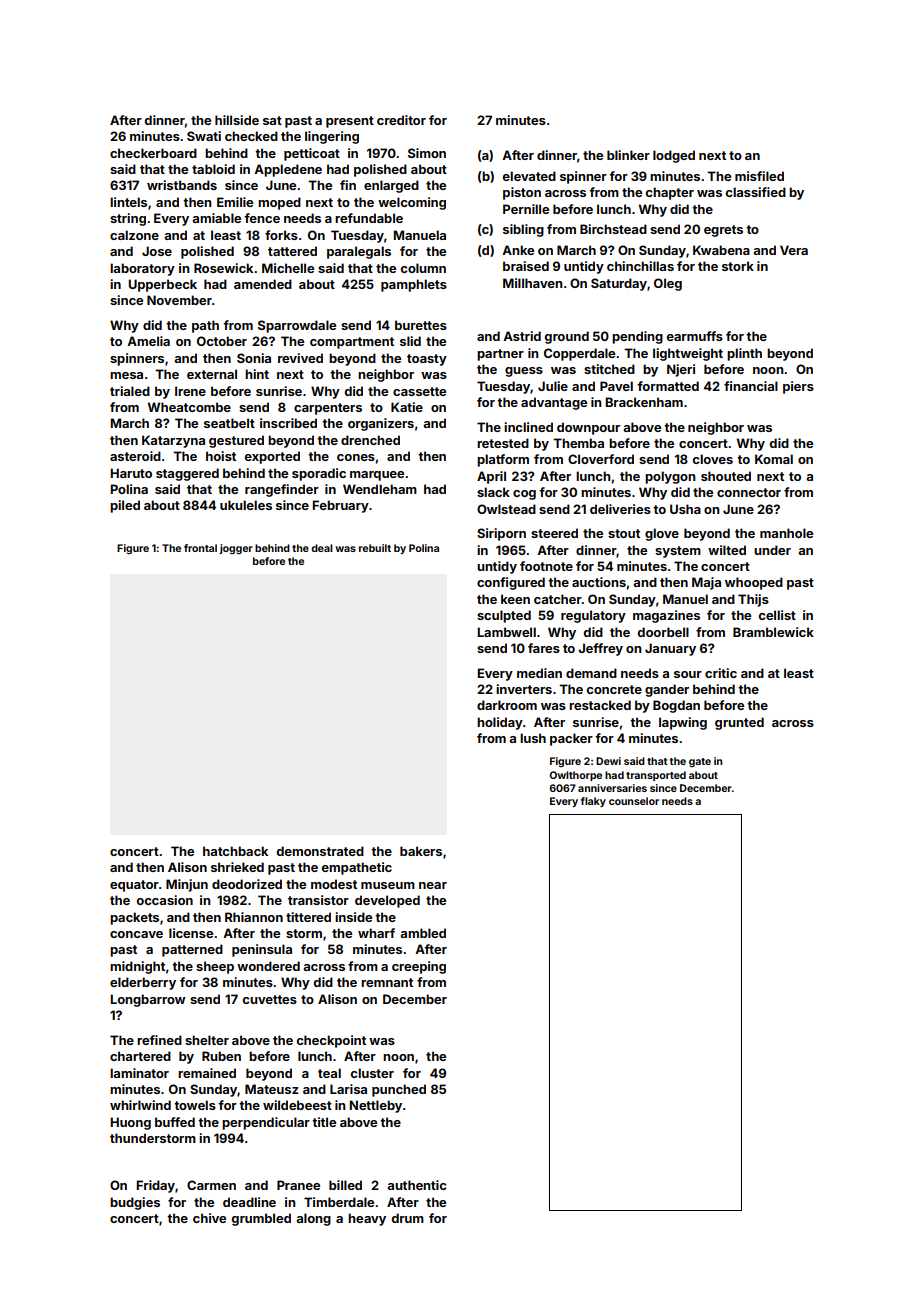 The width and height of the screenshot is (924, 1308). What do you see at coordinates (272, 1089) in the screenshot?
I see `Mateusz` at bounding box center [272, 1089].
